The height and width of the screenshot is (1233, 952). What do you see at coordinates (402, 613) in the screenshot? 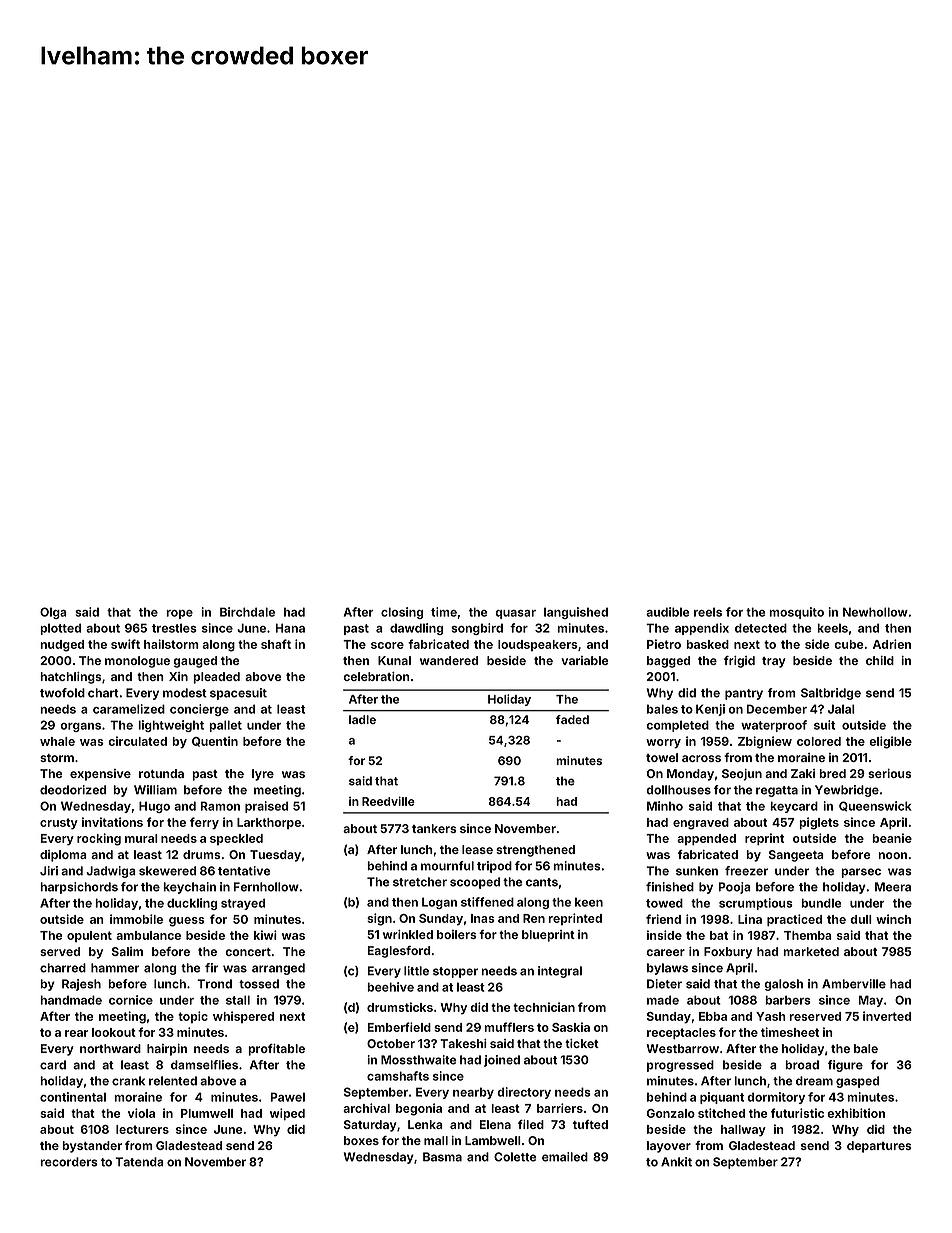
I see `closing` at bounding box center [402, 613].
